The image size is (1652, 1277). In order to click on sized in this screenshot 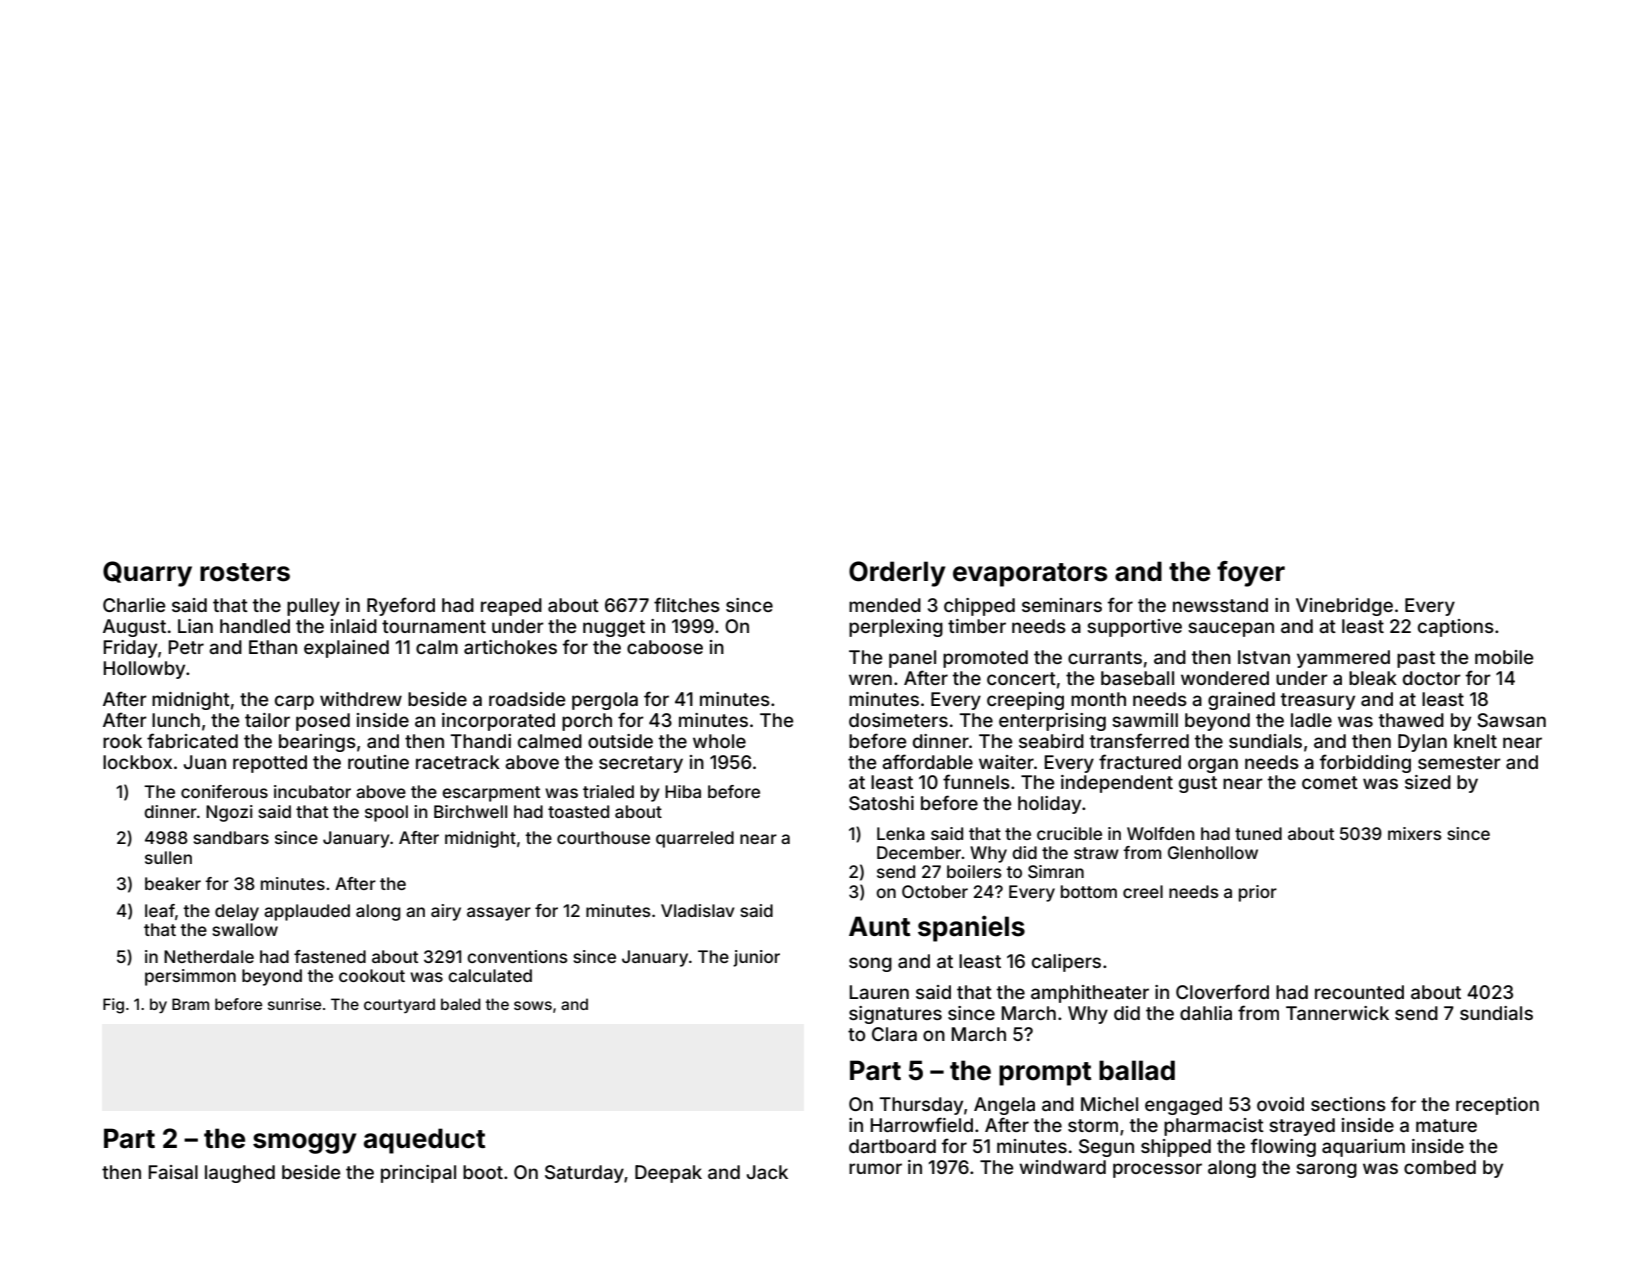, I will do `click(1428, 782)`.
